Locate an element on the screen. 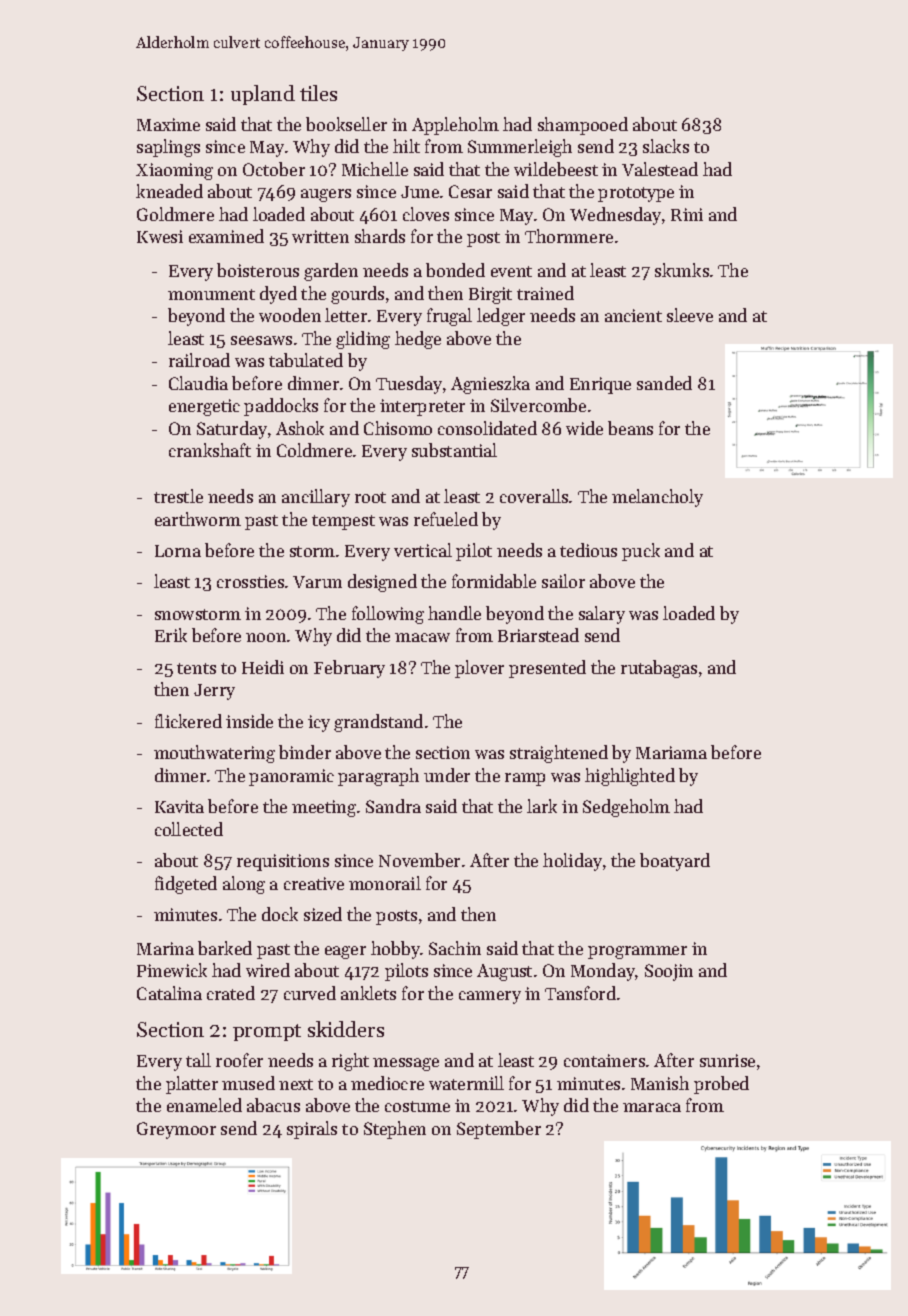 The width and height of the screenshot is (908, 1316). sleeve is located at coordinates (690, 315).
